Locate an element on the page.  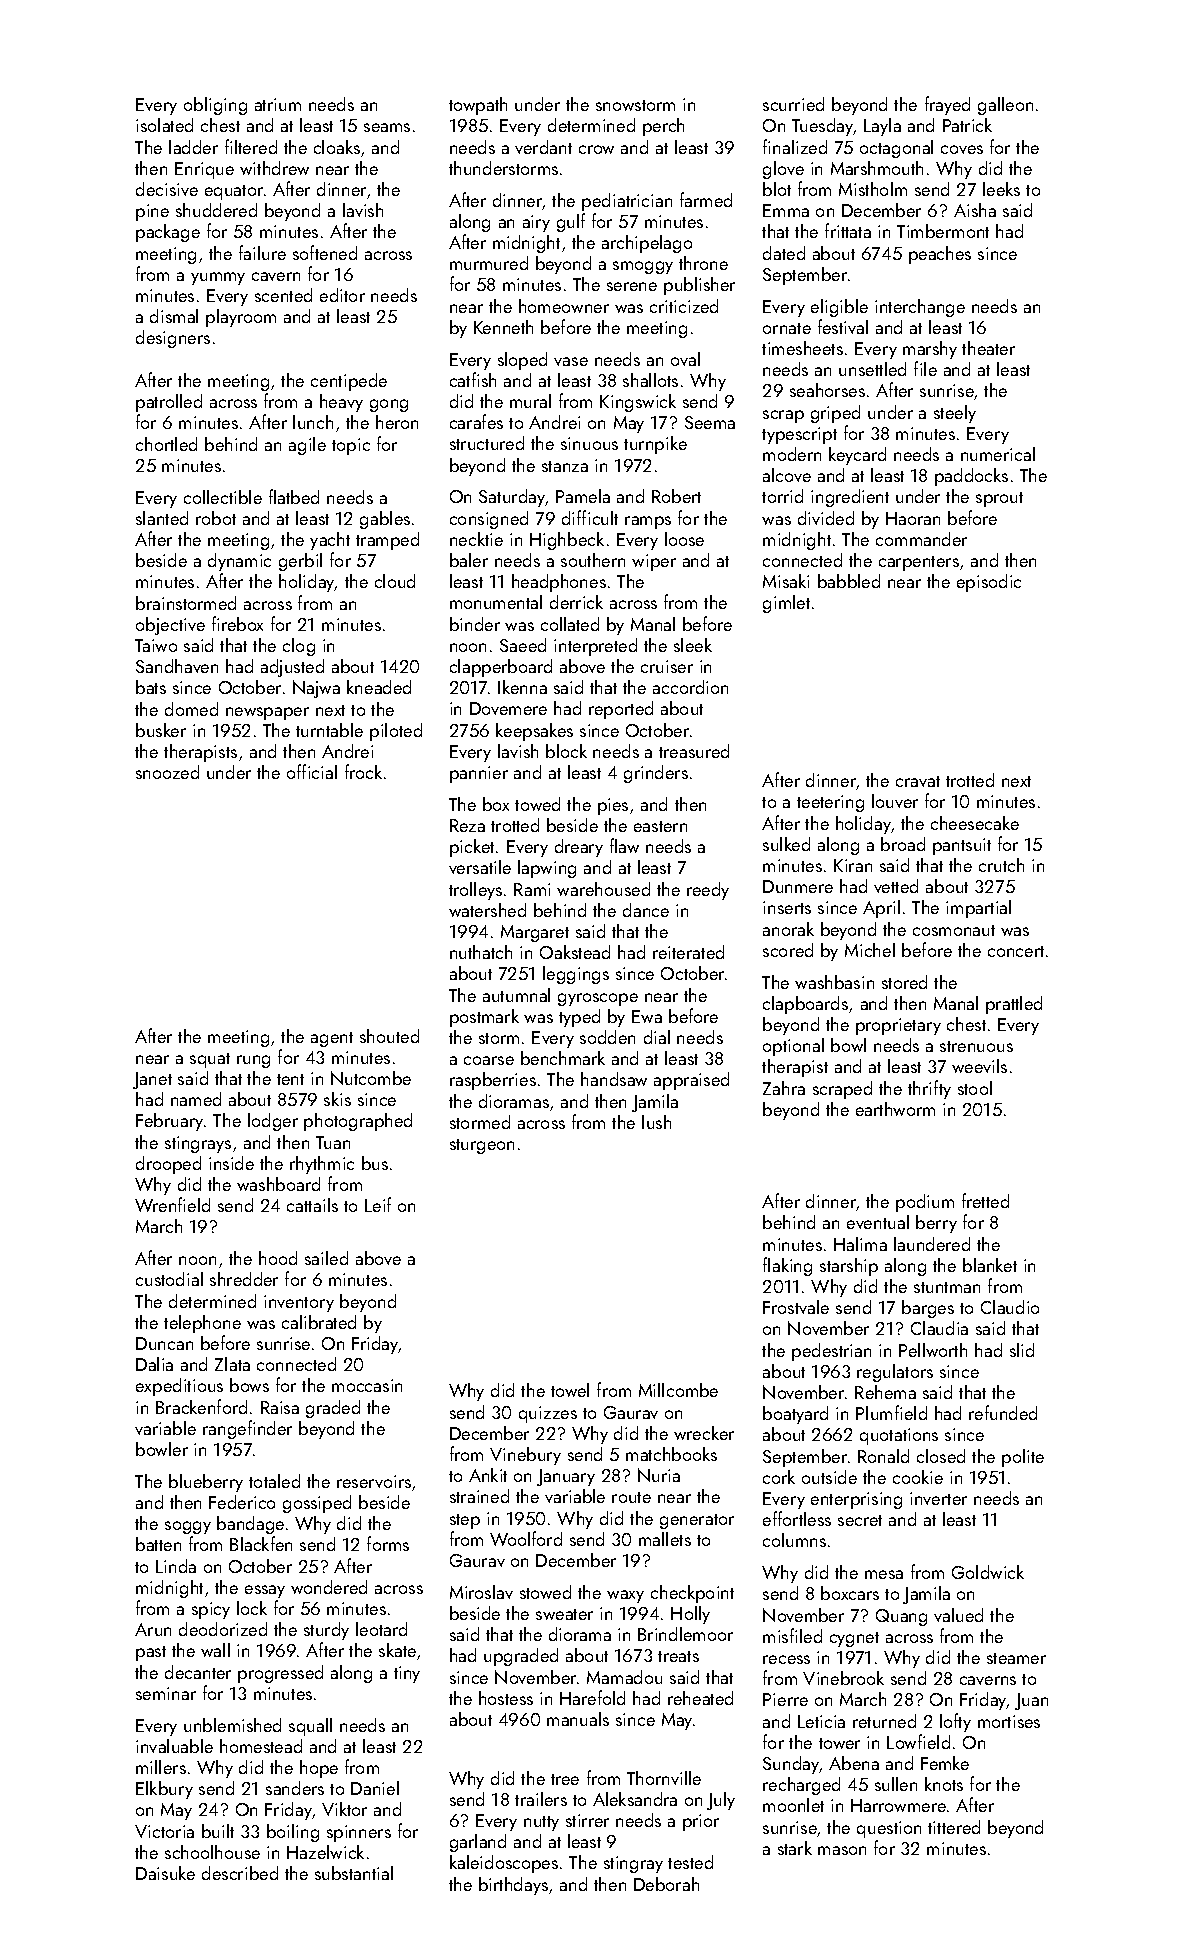
cosmonaut is located at coordinates (954, 930).
